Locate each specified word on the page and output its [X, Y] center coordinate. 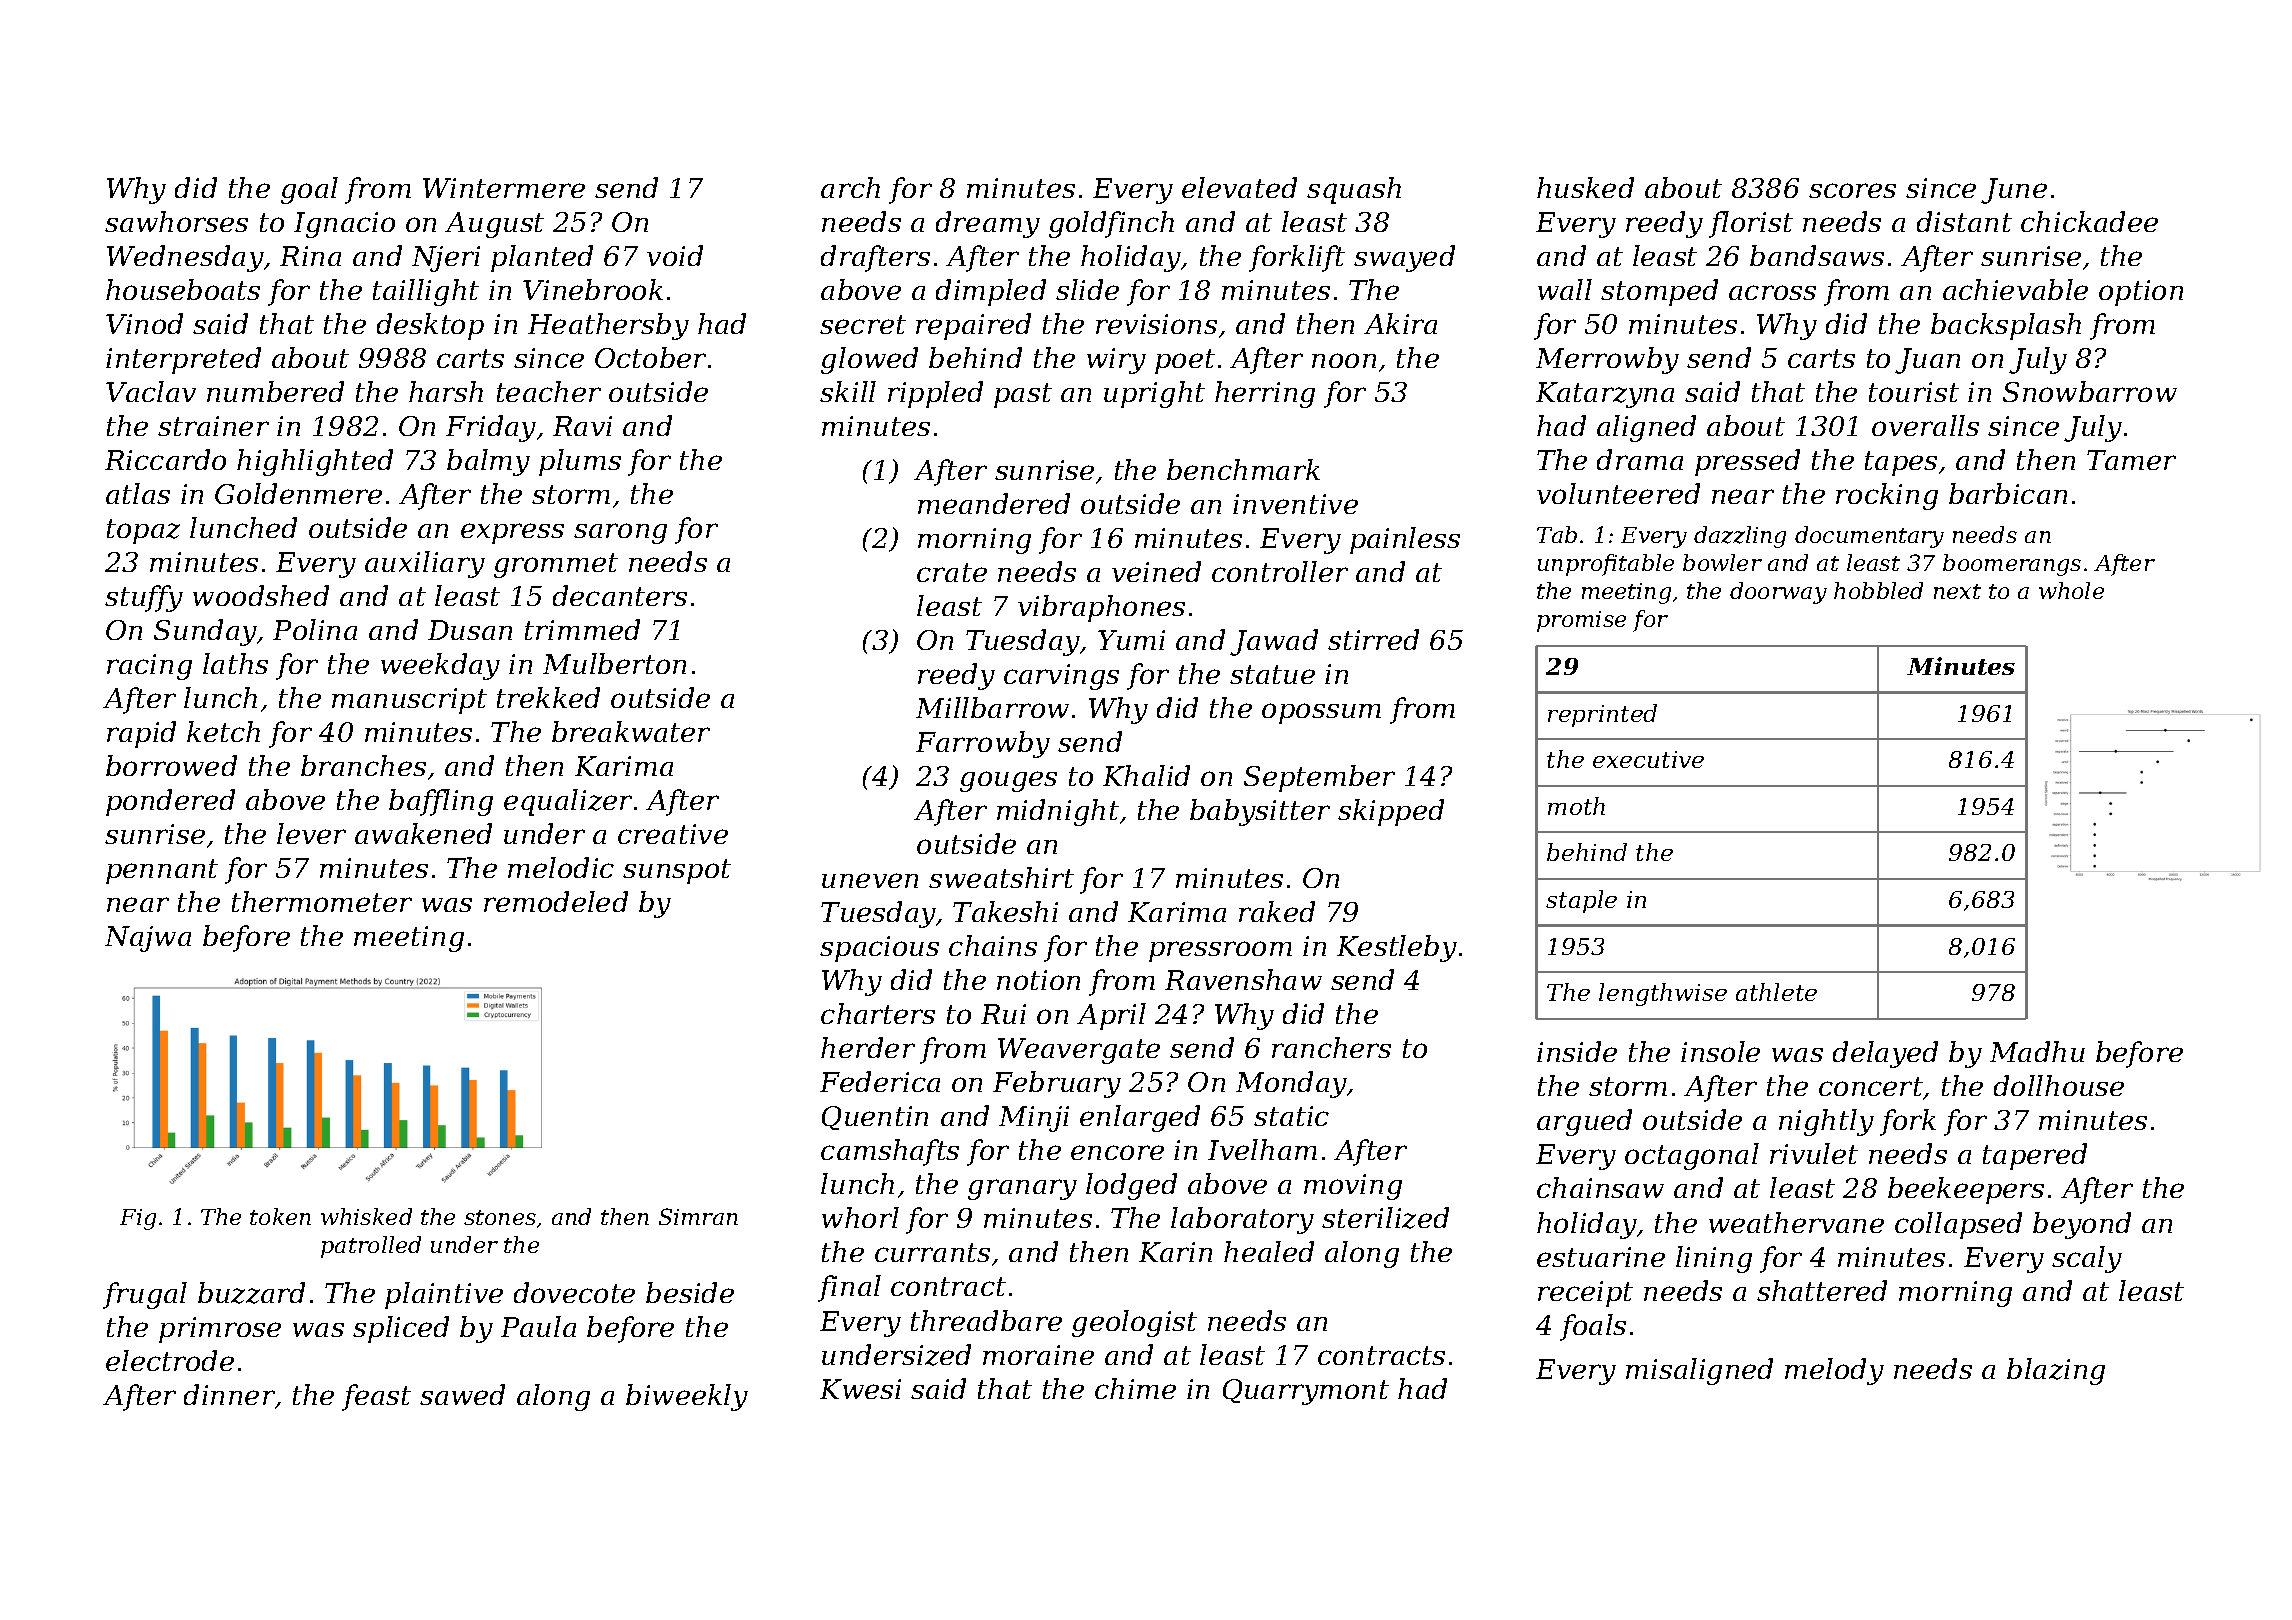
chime [1135, 1388]
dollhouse [2059, 1085]
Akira [1400, 323]
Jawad [1274, 642]
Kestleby [1397, 948]
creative [673, 834]
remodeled [556, 901]
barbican [2008, 493]
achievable [2015, 289]
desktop [430, 326]
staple [1581, 901]
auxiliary [425, 564]
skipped [1391, 812]
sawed [462, 1394]
